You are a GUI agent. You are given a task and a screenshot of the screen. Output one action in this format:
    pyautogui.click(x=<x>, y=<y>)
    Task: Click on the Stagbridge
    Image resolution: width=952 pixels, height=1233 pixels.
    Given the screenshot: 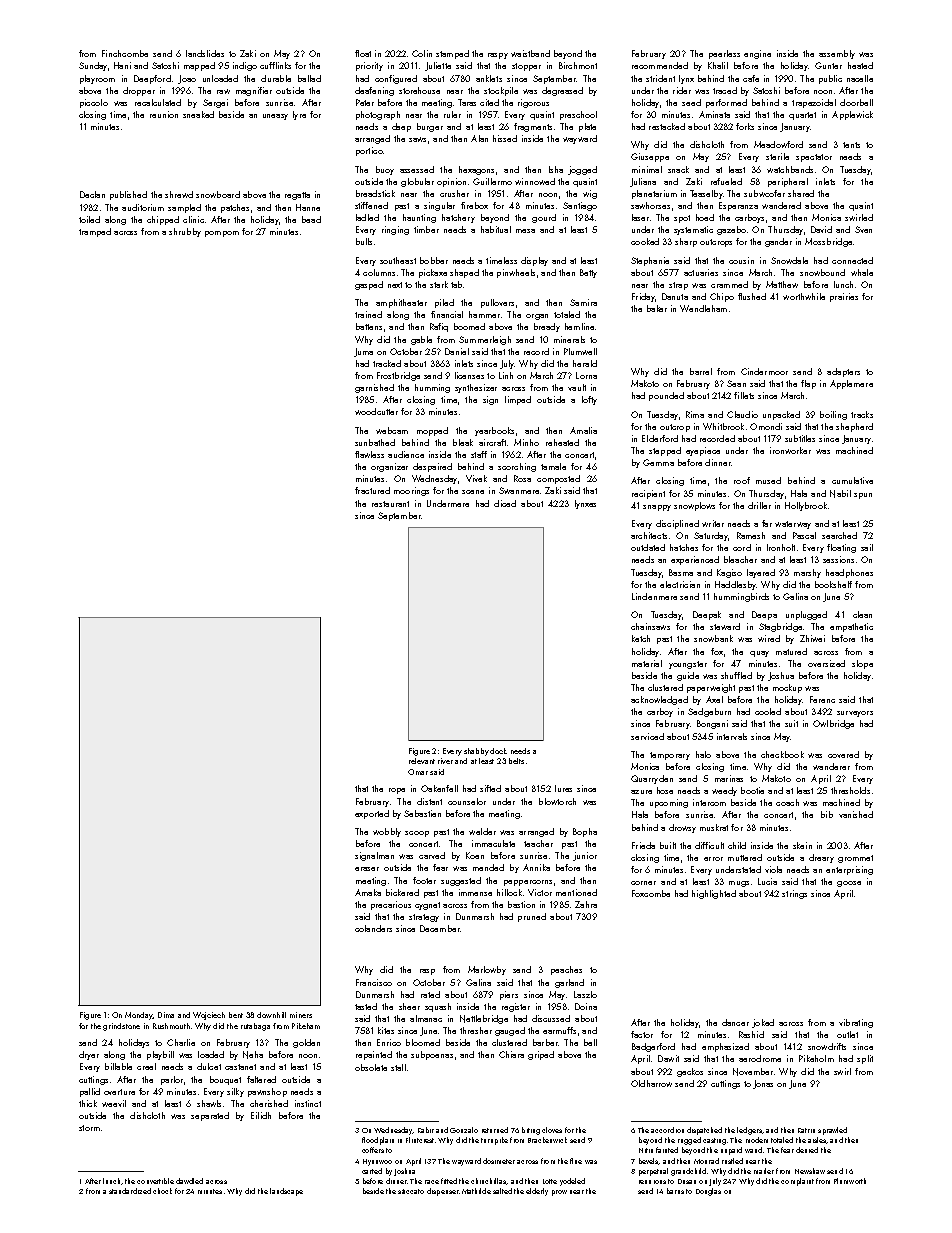 What is the action you would take?
    pyautogui.click(x=780, y=627)
